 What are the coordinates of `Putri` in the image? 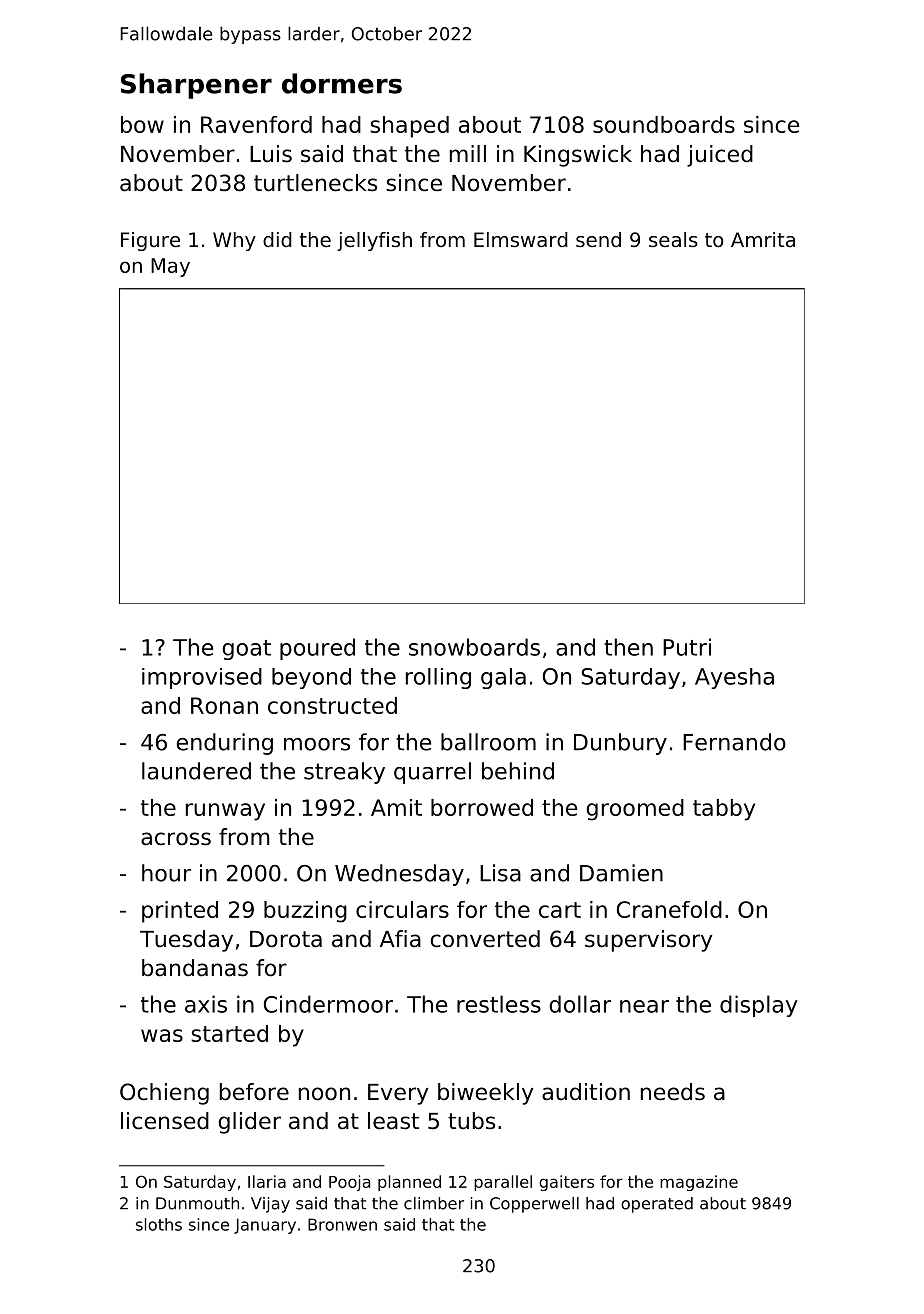 It's located at (687, 647).
